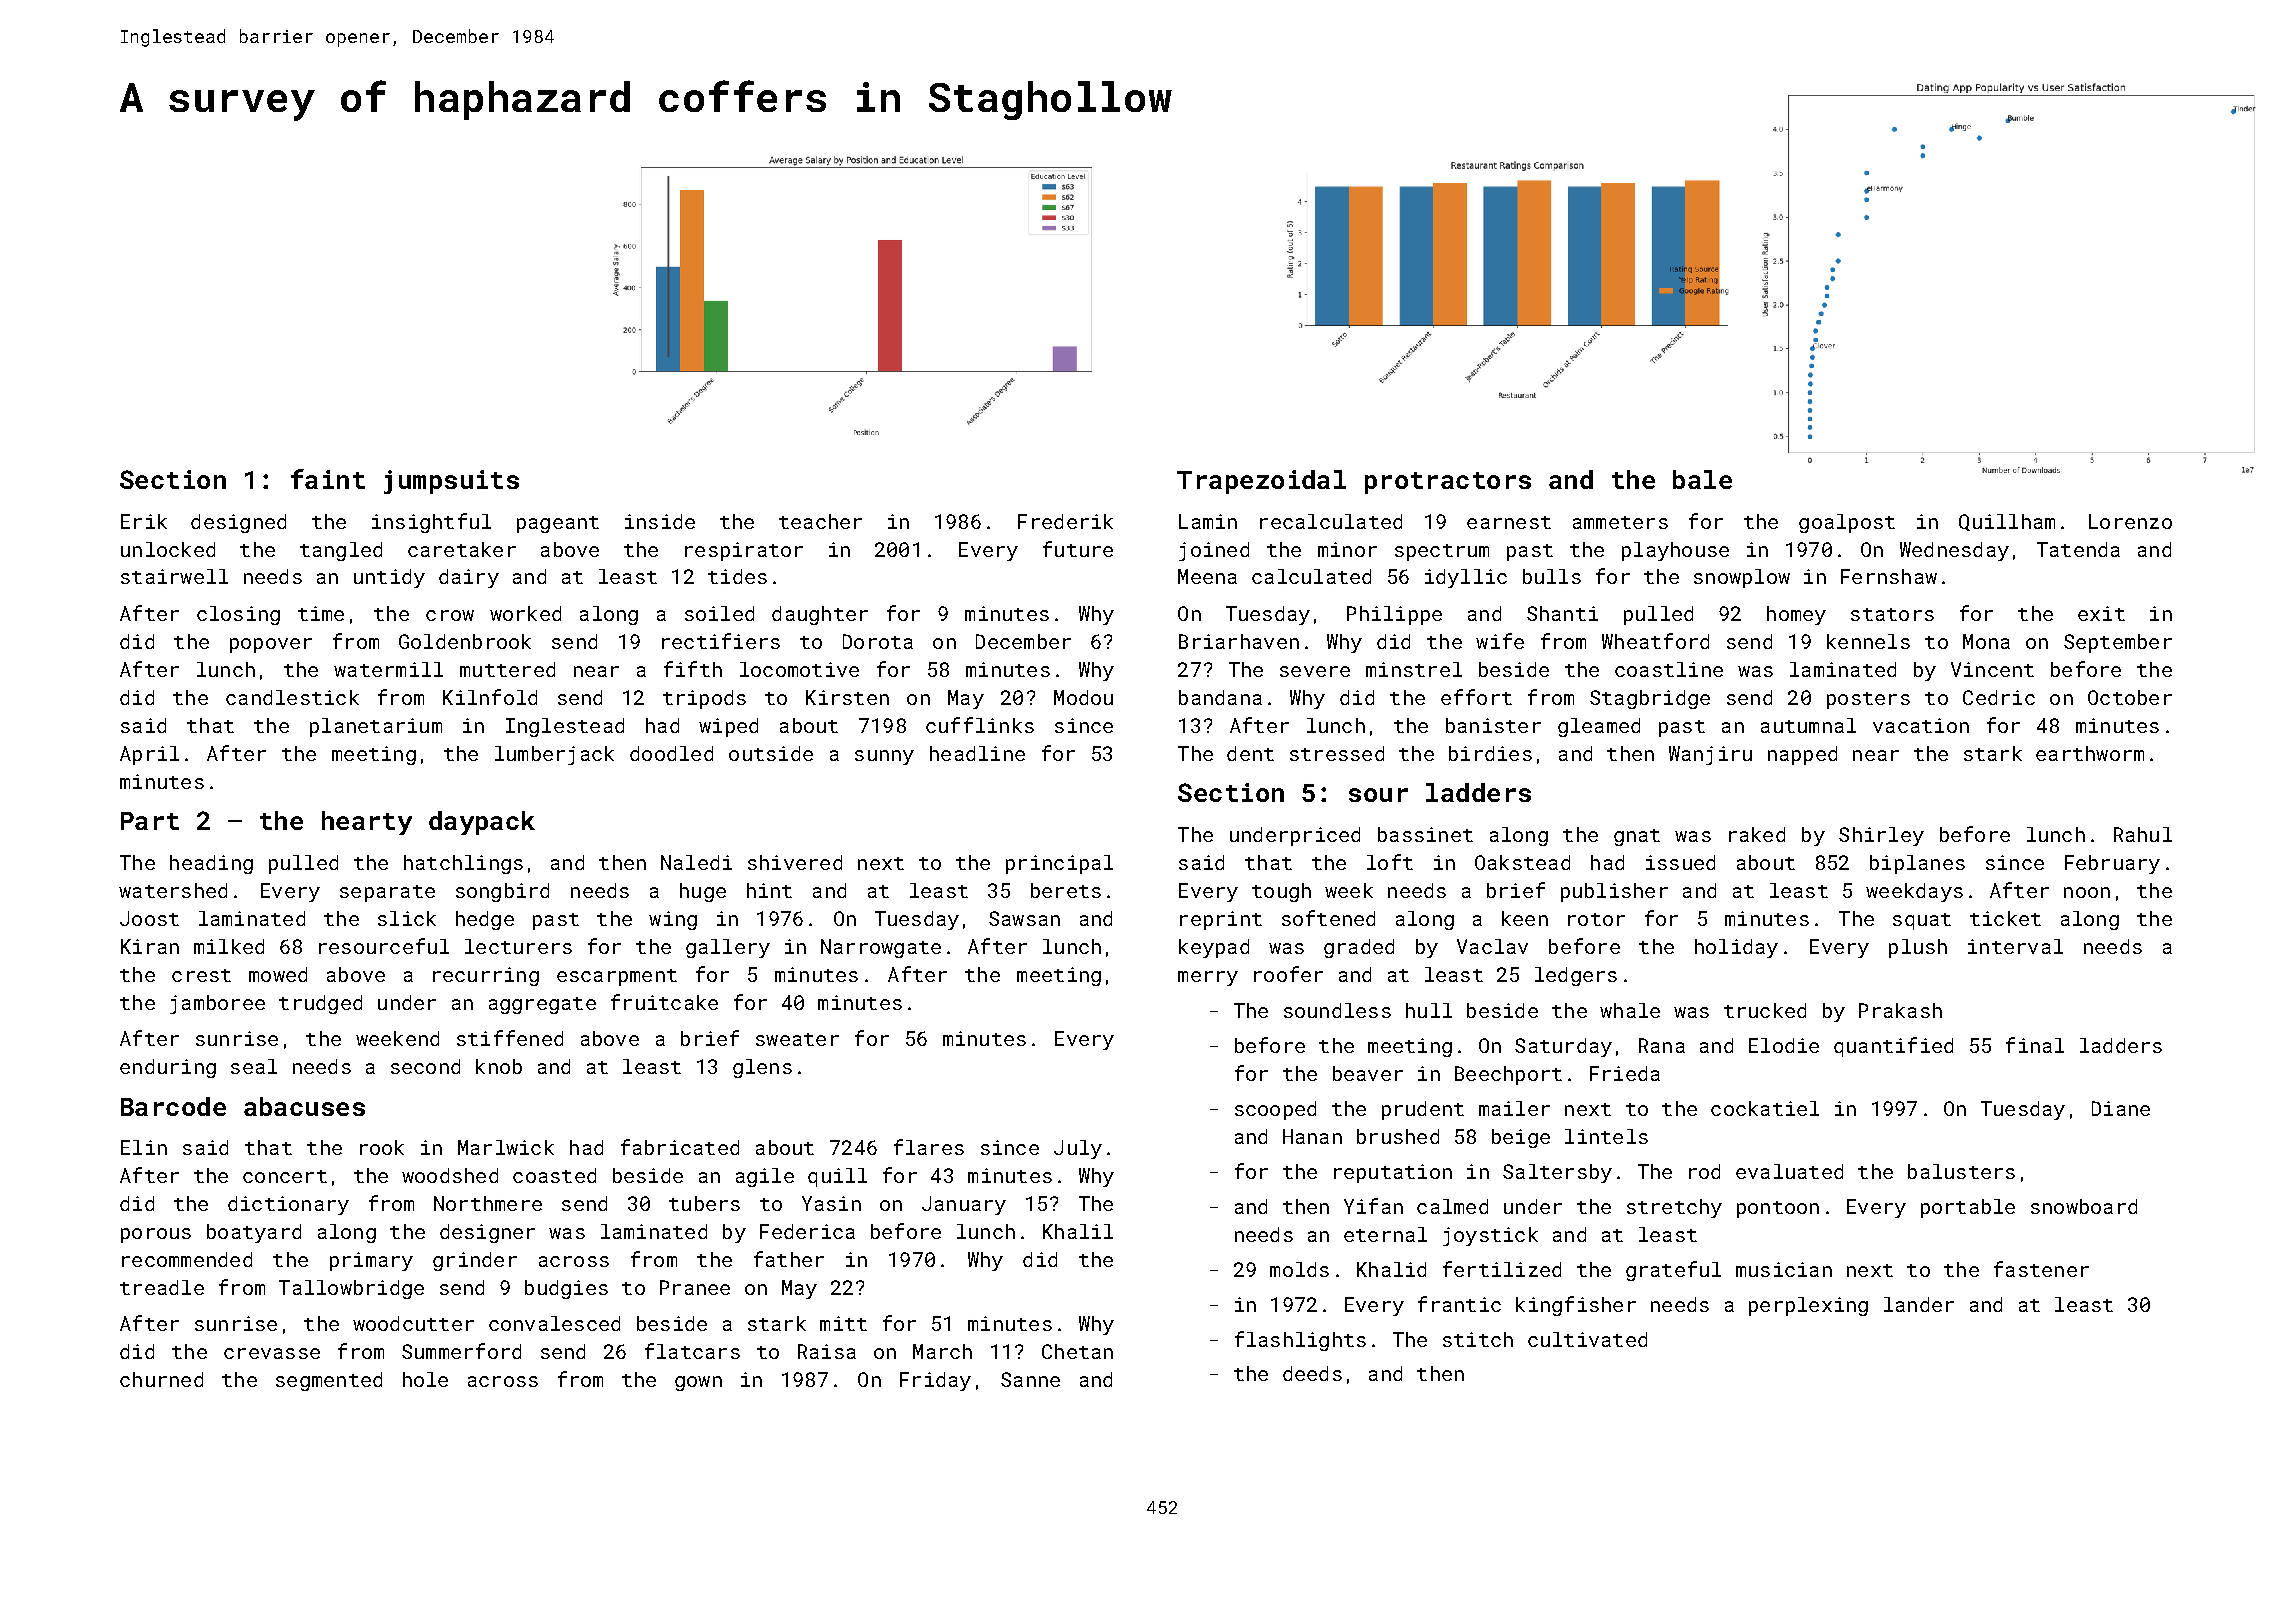 The width and height of the image is (2292, 1620). What do you see at coordinates (827, 1351) in the image?
I see `Raisa` at bounding box center [827, 1351].
